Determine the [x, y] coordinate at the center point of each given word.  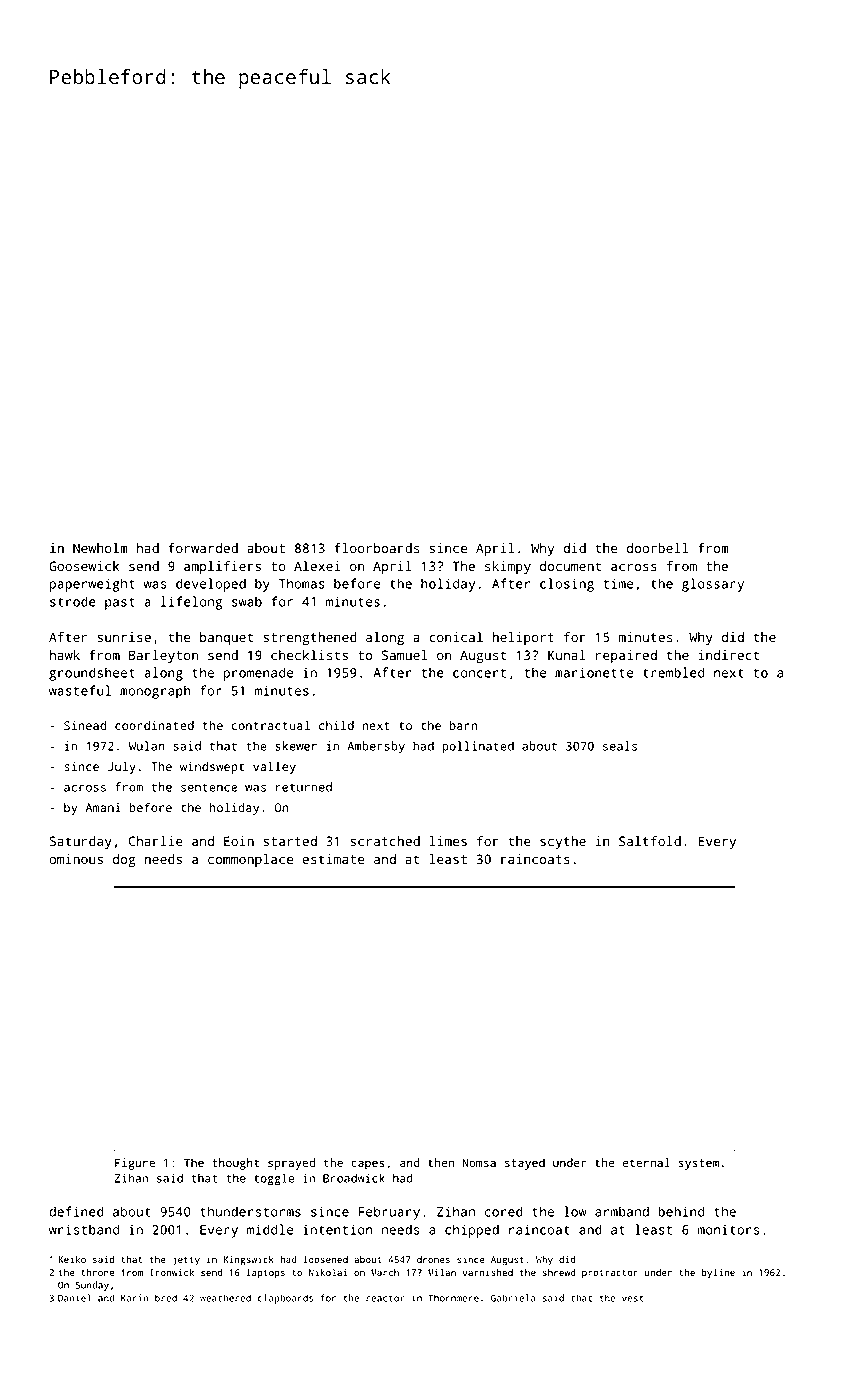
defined [76, 1211]
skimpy [508, 567]
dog [124, 861]
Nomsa [479, 1162]
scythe [563, 842]
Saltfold [650, 841]
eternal [646, 1162]
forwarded [203, 548]
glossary [713, 585]
